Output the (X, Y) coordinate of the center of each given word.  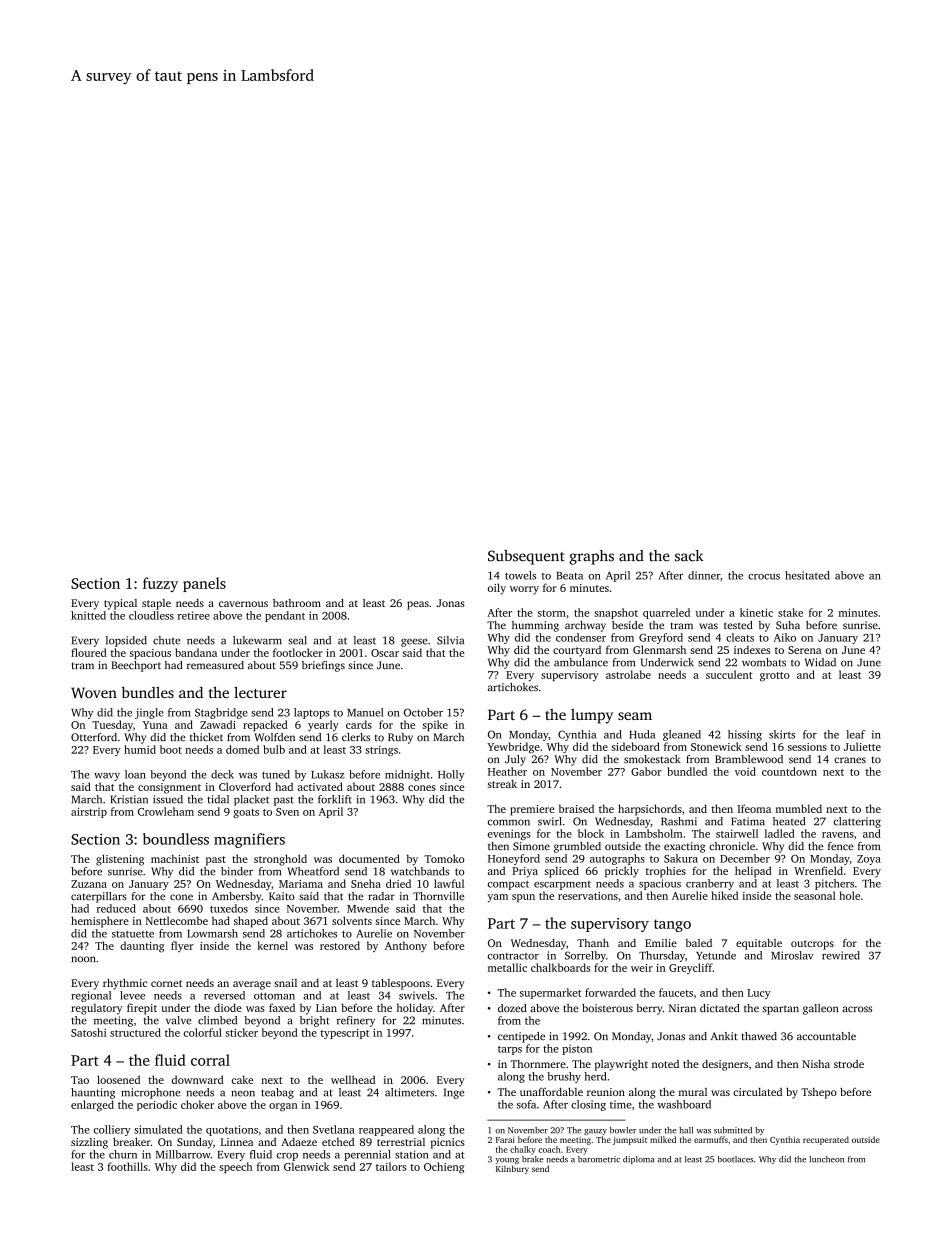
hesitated (807, 575)
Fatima (748, 821)
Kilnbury (512, 1169)
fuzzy (160, 584)
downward (198, 1079)
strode (849, 1064)
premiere (532, 810)
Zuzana (89, 884)
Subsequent (526, 557)
